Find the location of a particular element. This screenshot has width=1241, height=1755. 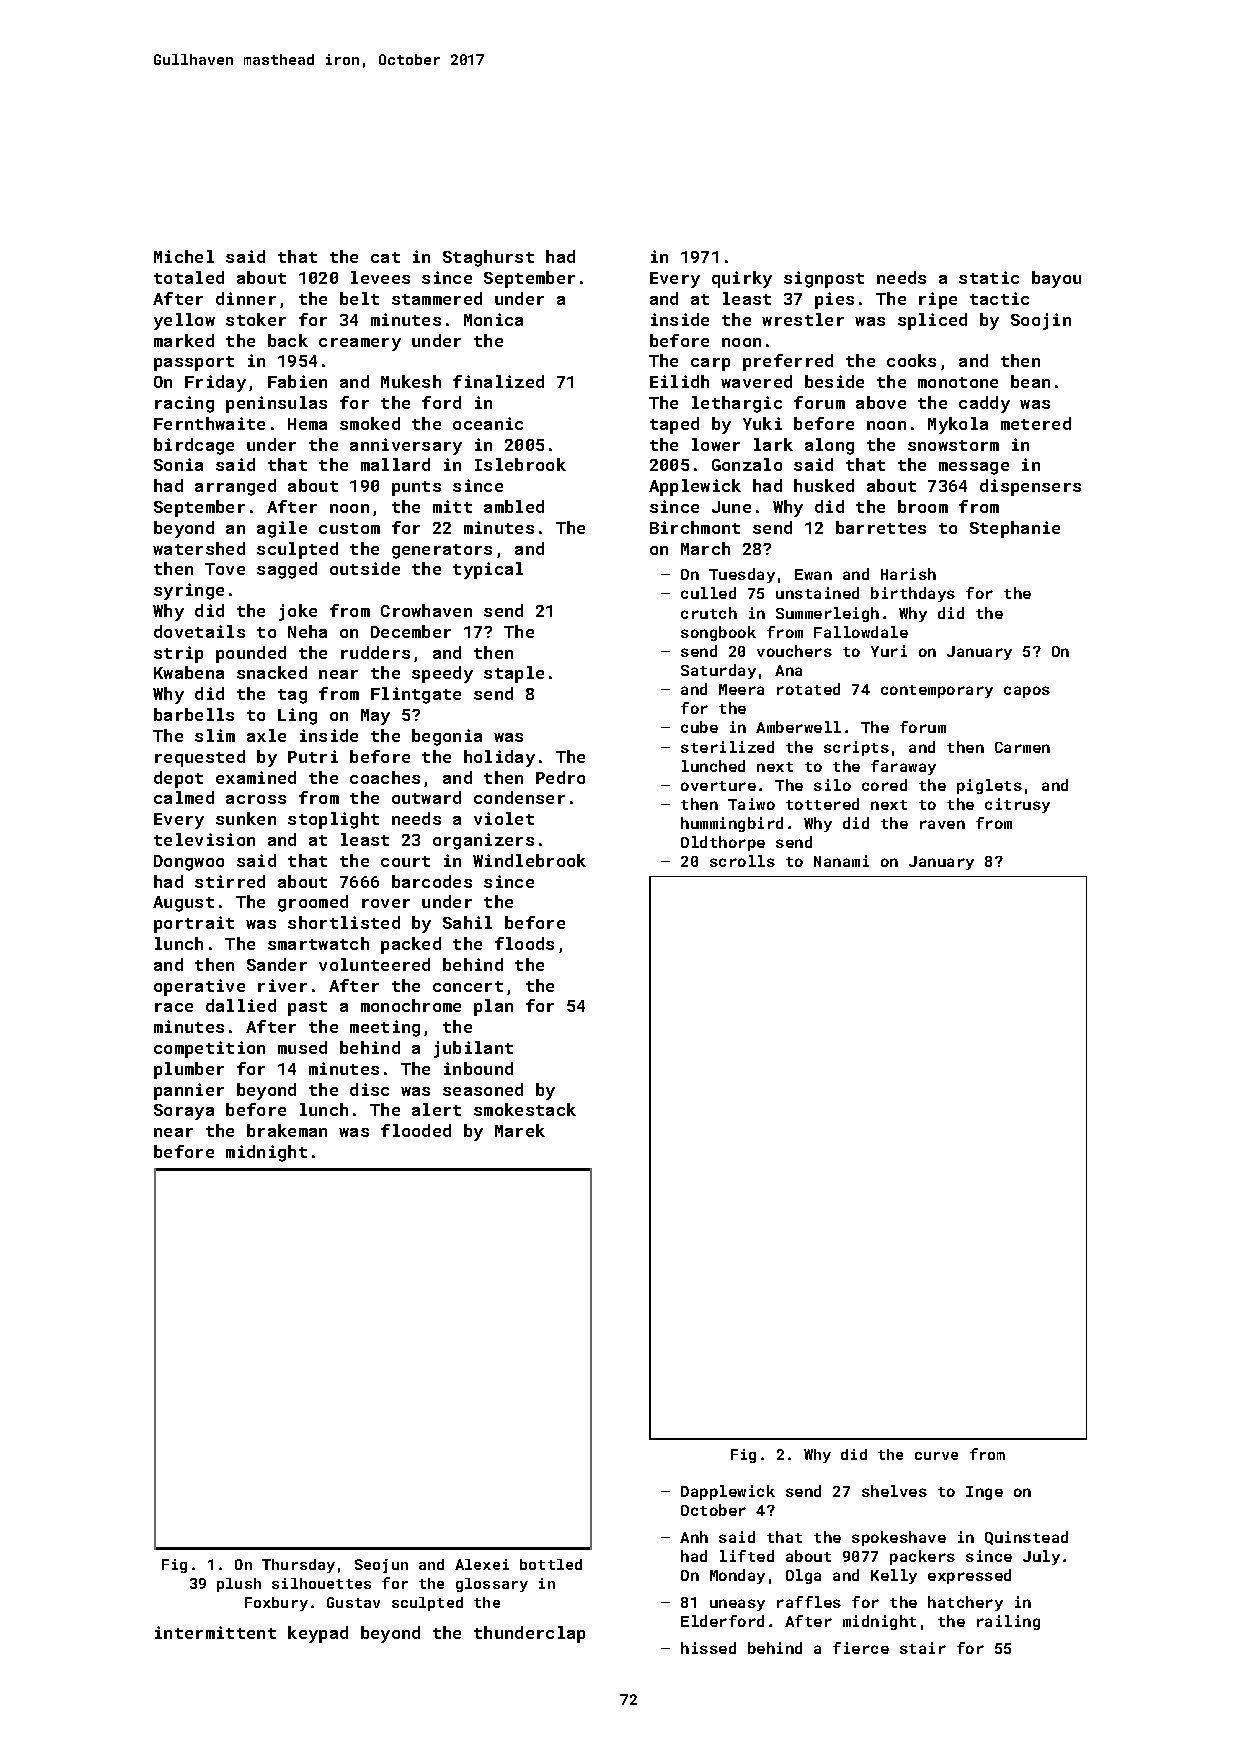

Kwabena is located at coordinates (189, 672).
